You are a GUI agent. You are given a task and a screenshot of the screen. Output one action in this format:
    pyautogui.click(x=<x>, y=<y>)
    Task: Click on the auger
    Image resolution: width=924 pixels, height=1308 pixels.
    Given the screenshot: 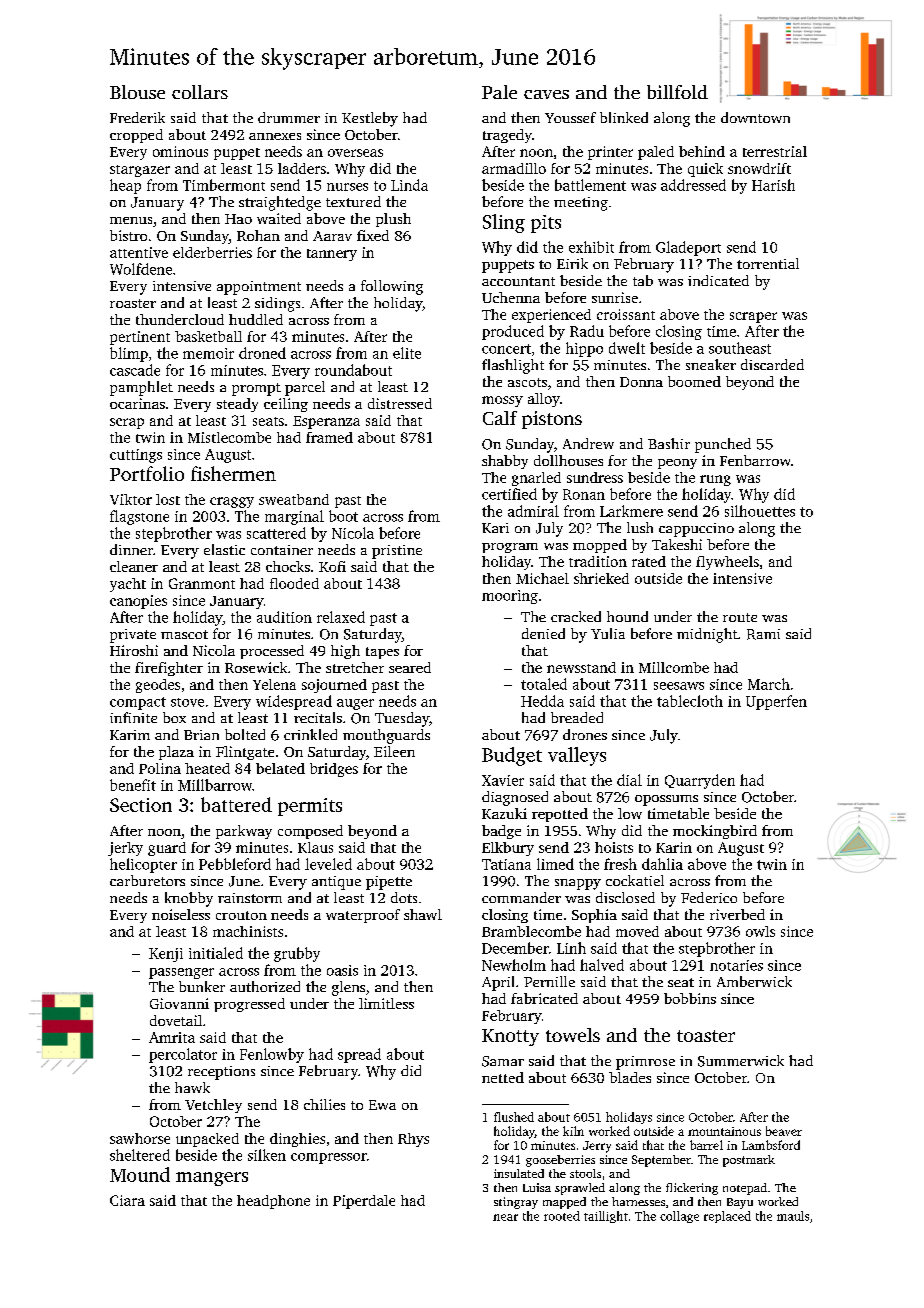 What is the action you would take?
    pyautogui.click(x=355, y=704)
